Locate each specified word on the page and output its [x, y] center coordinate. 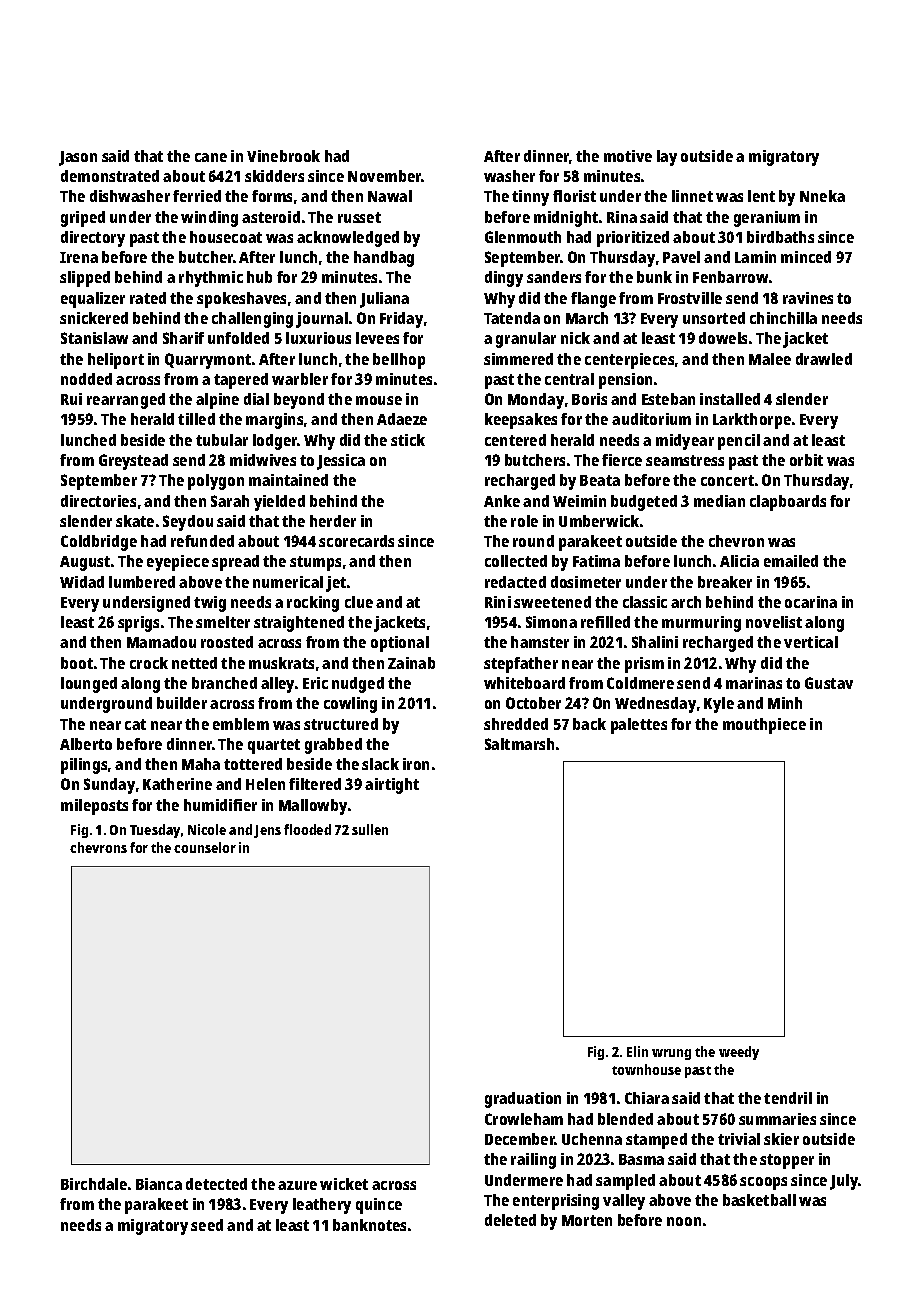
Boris [589, 399]
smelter [223, 622]
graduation [523, 1100]
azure [297, 1185]
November [384, 176]
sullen [370, 829]
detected [216, 1184]
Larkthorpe [752, 421]
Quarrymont [208, 361]
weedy [739, 1053]
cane [211, 157]
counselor [205, 847]
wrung [671, 1054]
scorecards [356, 541]
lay [667, 158]
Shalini [655, 642]
